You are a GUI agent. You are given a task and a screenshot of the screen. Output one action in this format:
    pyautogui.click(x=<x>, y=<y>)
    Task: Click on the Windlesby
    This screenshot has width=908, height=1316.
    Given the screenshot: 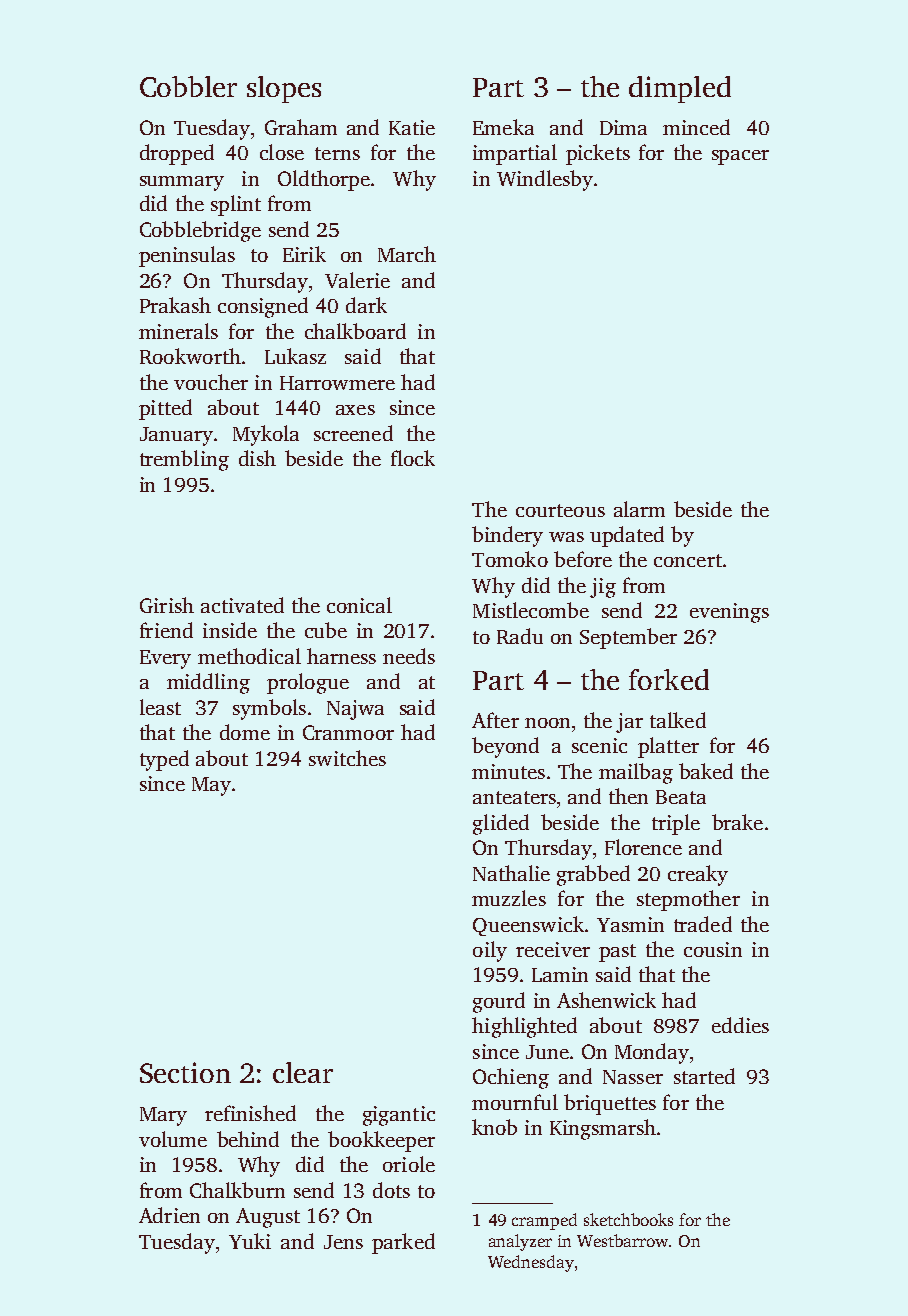 What is the action you would take?
    pyautogui.click(x=545, y=180)
